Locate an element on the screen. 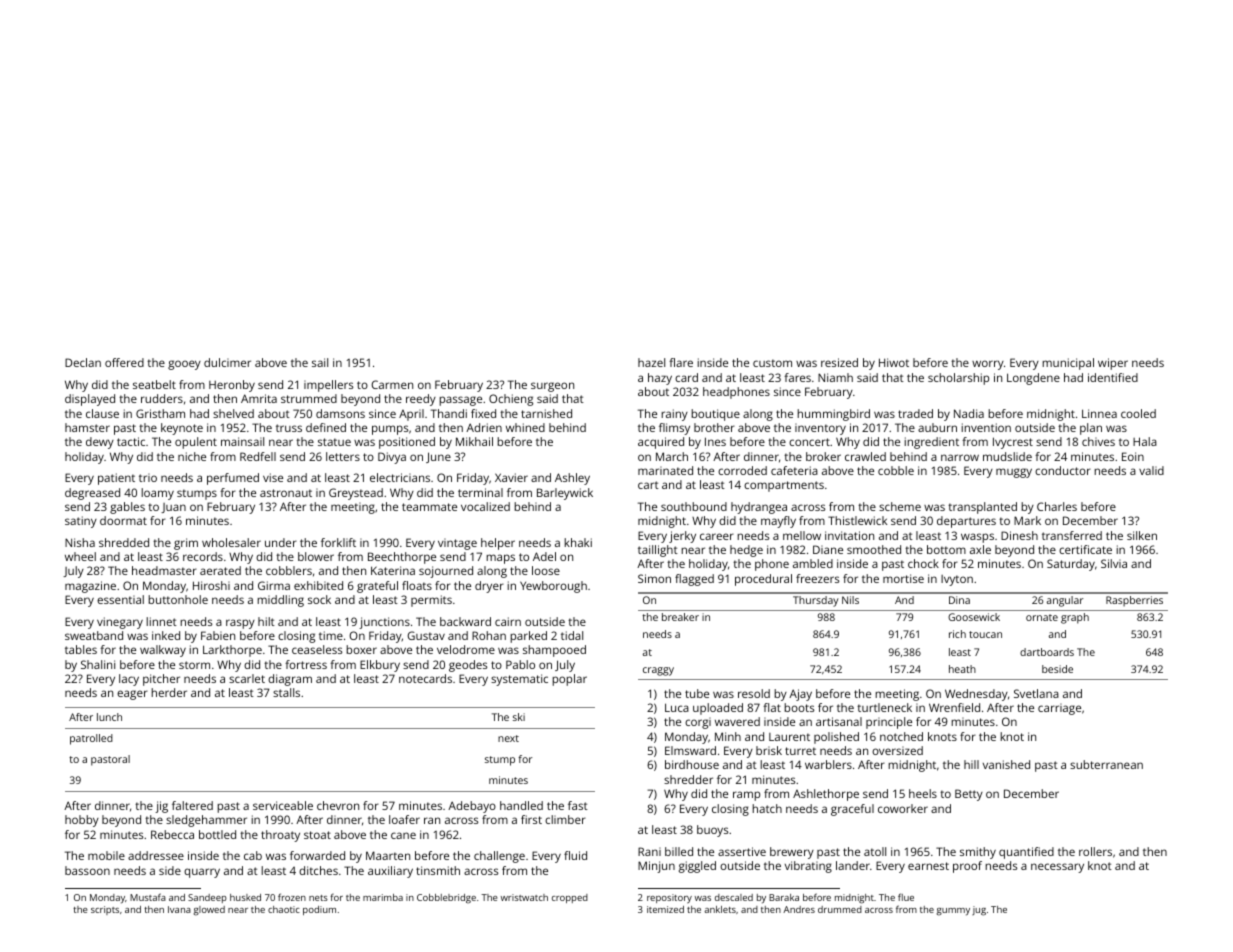 Image resolution: width=1233 pixels, height=952 pixels. walkway is located at coordinates (163, 651).
